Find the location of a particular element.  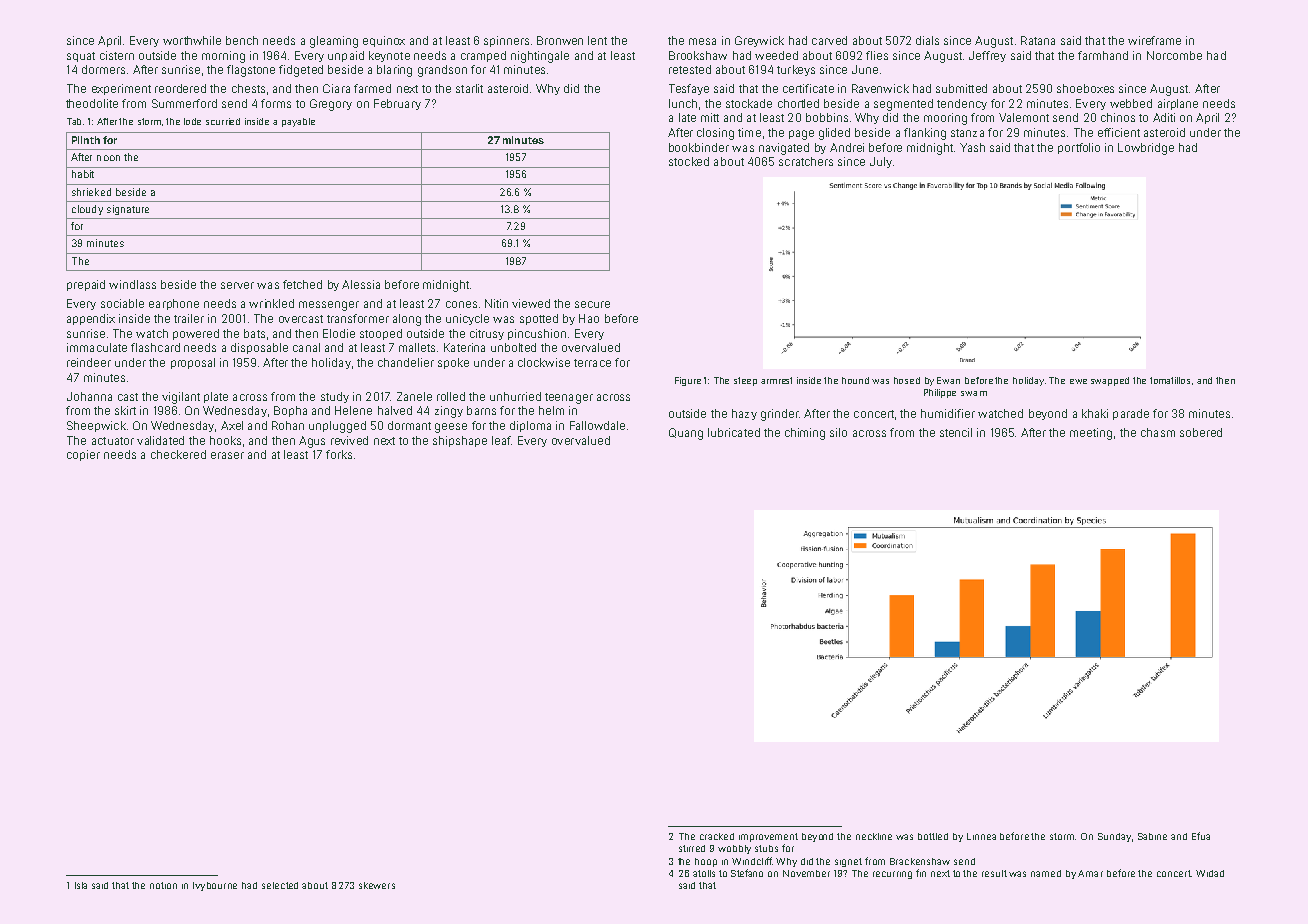

improvement is located at coordinates (768, 837).
